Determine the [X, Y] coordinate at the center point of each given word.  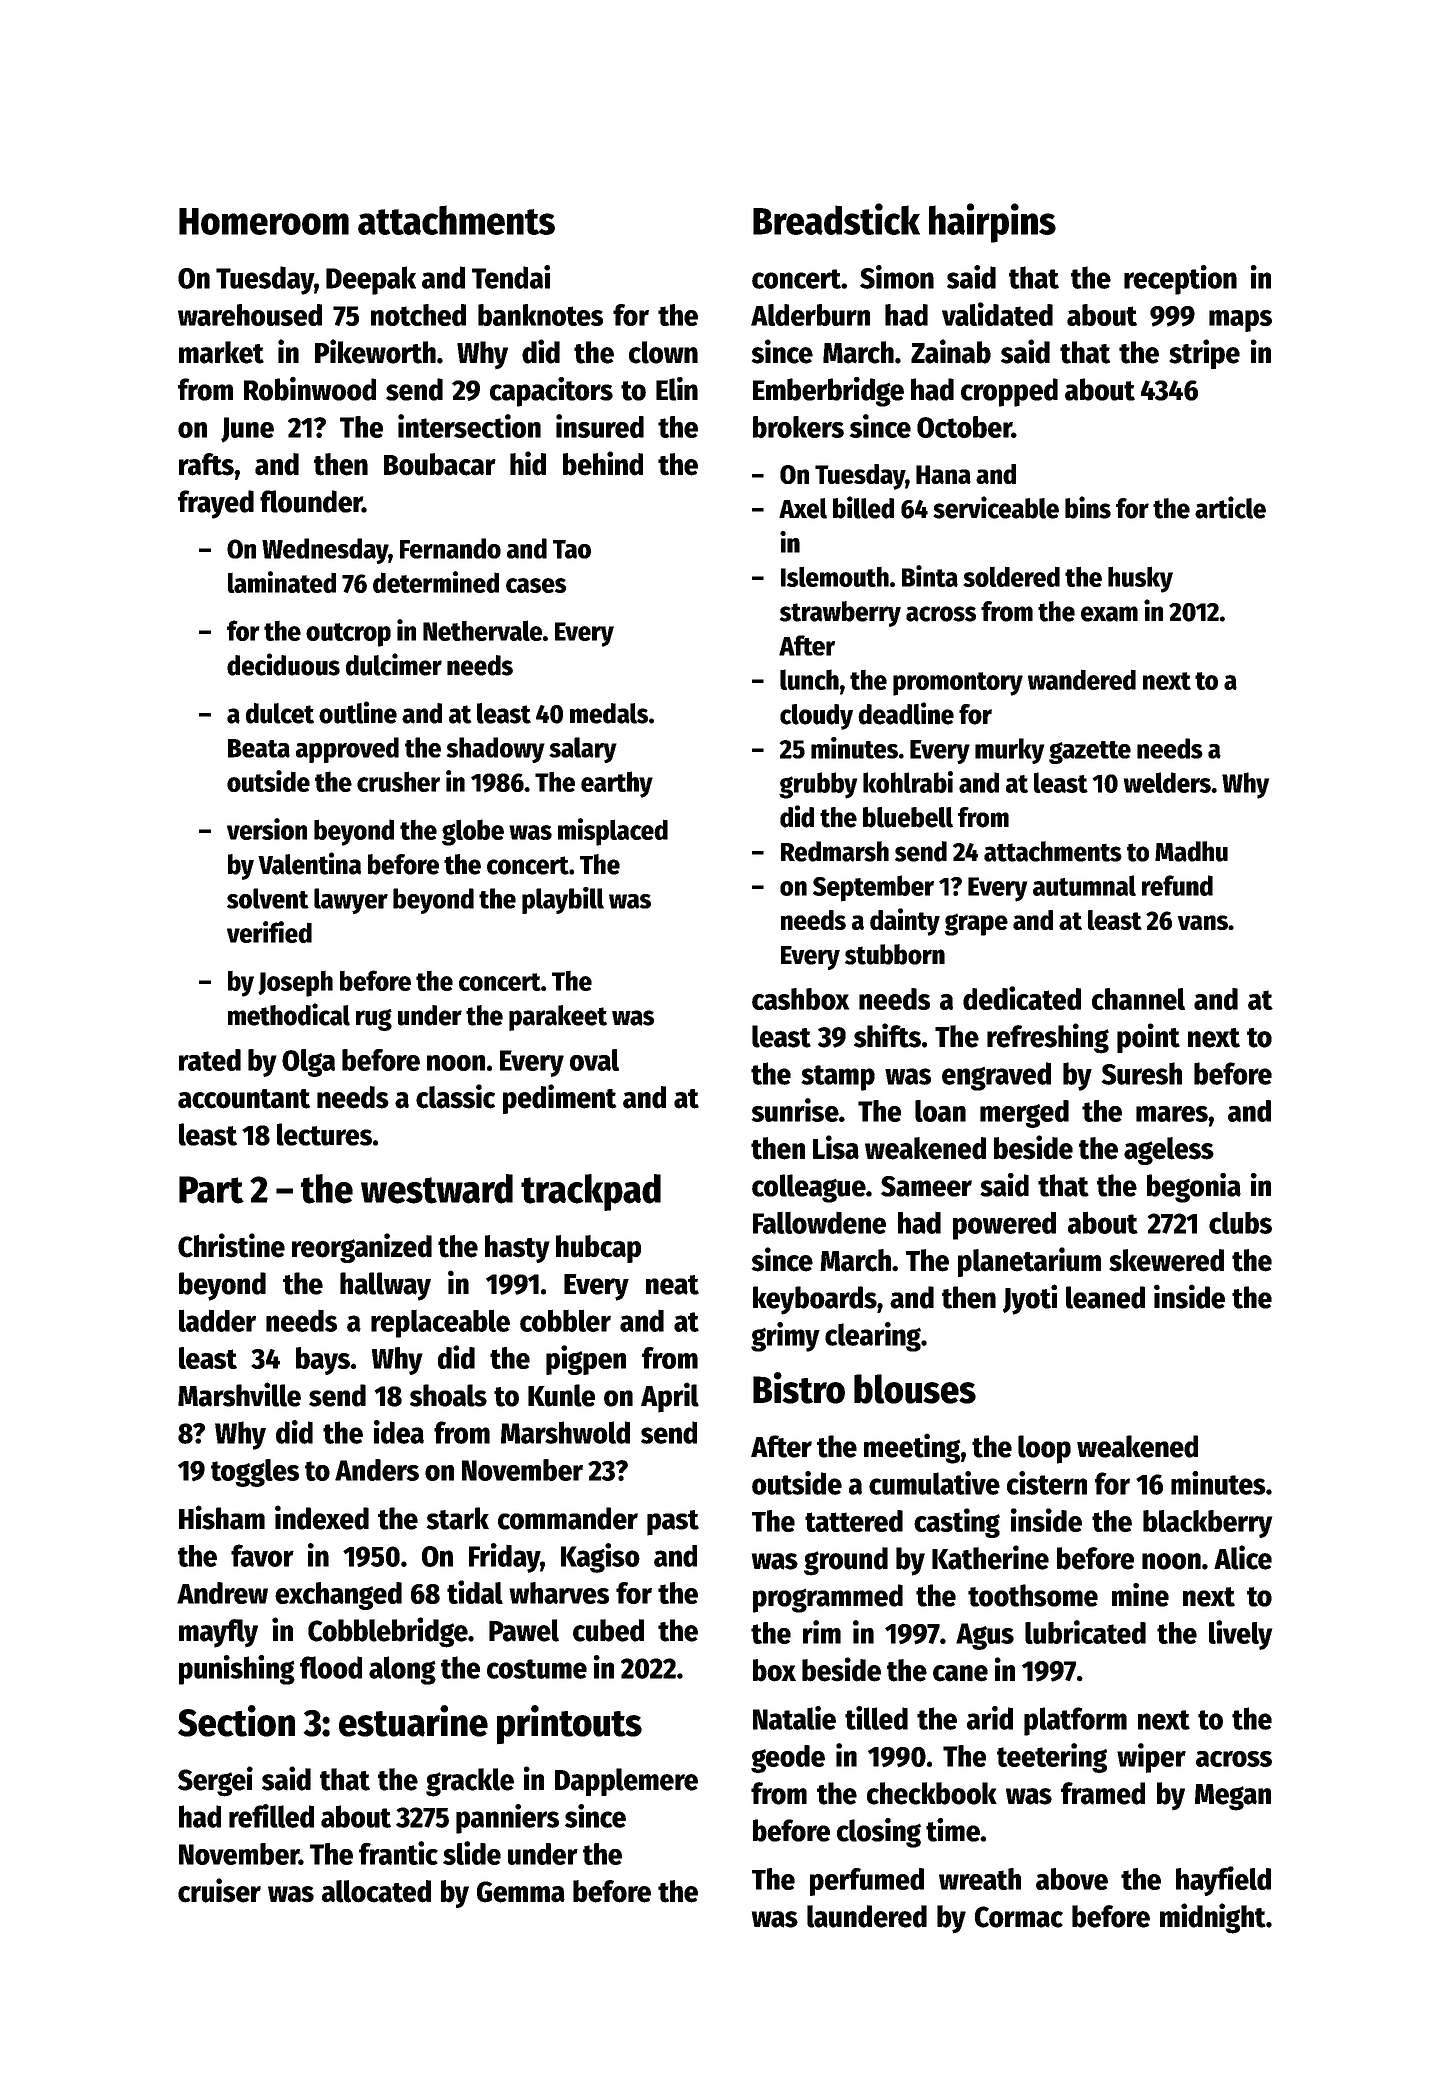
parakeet [558, 1018]
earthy [617, 784]
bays [323, 1361]
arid [990, 1718]
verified [269, 932]
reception [1180, 280]
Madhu [1191, 851]
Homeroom [264, 221]
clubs [1240, 1223]
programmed [828, 1598]
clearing [873, 1337]
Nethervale [482, 630]
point [1148, 1038]
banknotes [540, 315]
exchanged [338, 1596]
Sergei [215, 1781]
